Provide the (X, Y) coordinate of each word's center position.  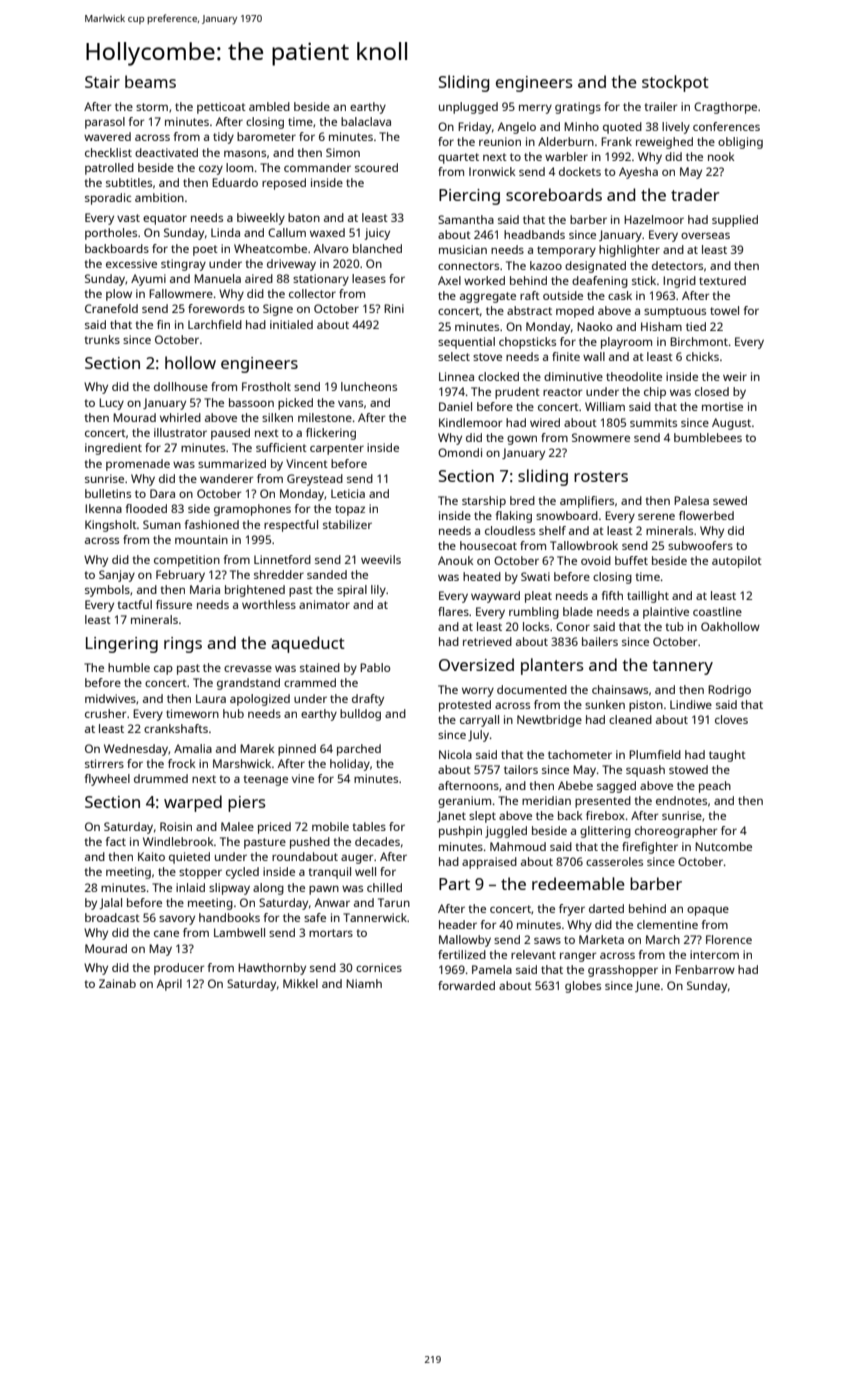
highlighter (629, 251)
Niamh (364, 983)
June (647, 986)
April (169, 985)
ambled (269, 106)
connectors (468, 266)
